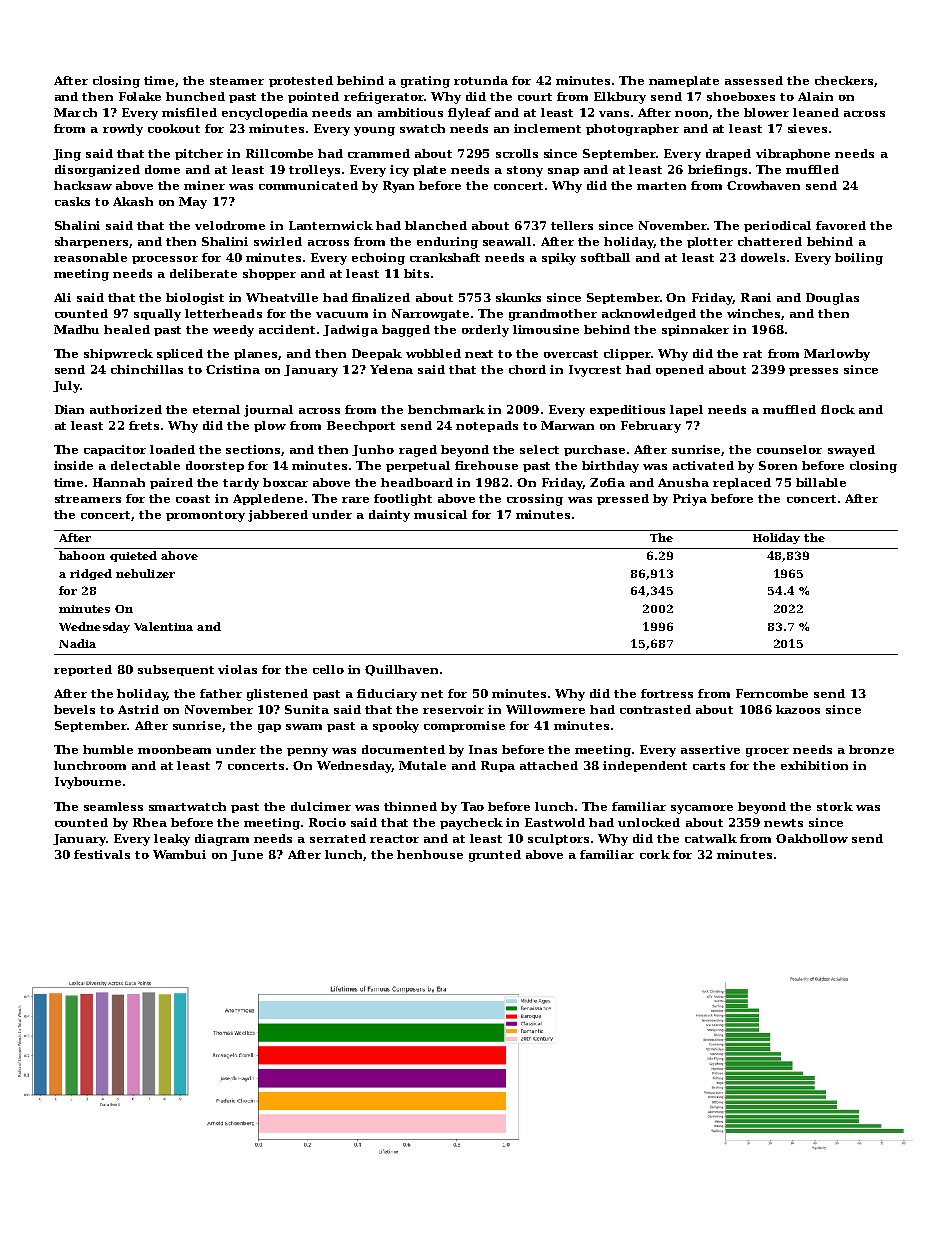 The height and width of the screenshot is (1233, 952). Describe the element at coordinates (549, 765) in the screenshot. I see `attached` at that location.
